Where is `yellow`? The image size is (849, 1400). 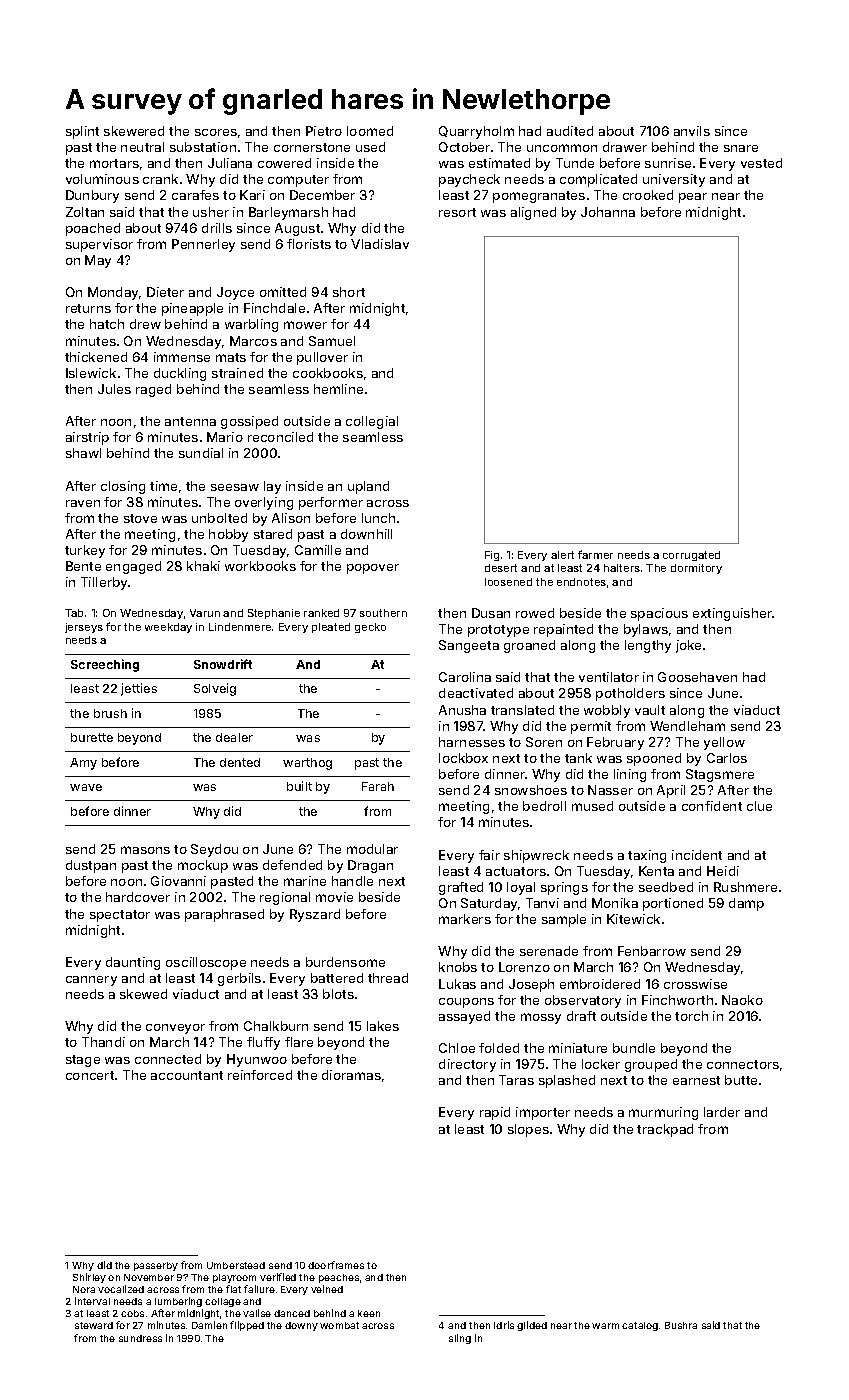
yellow is located at coordinates (724, 743).
